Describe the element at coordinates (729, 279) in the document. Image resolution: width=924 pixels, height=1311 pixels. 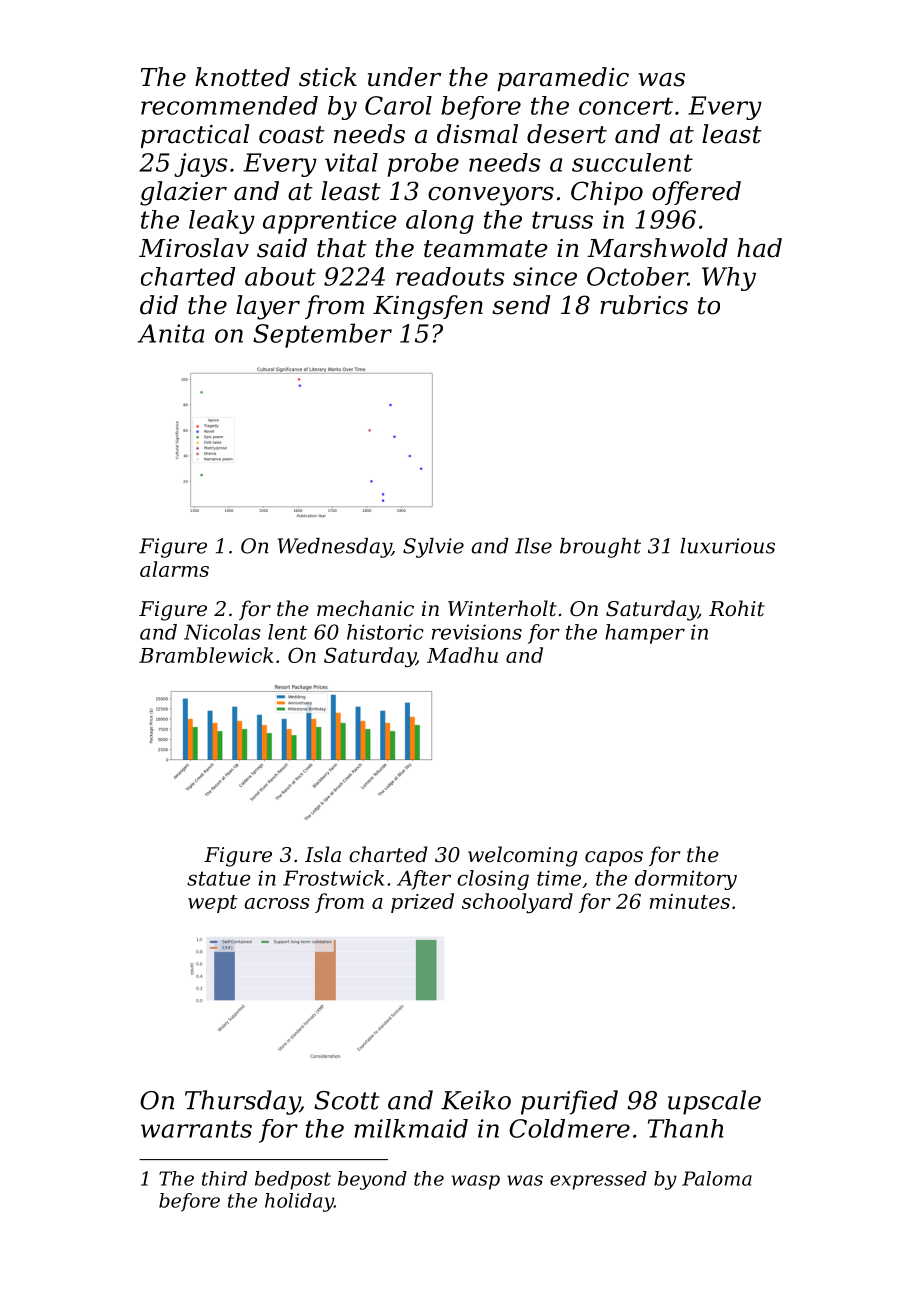
I see `Why` at that location.
